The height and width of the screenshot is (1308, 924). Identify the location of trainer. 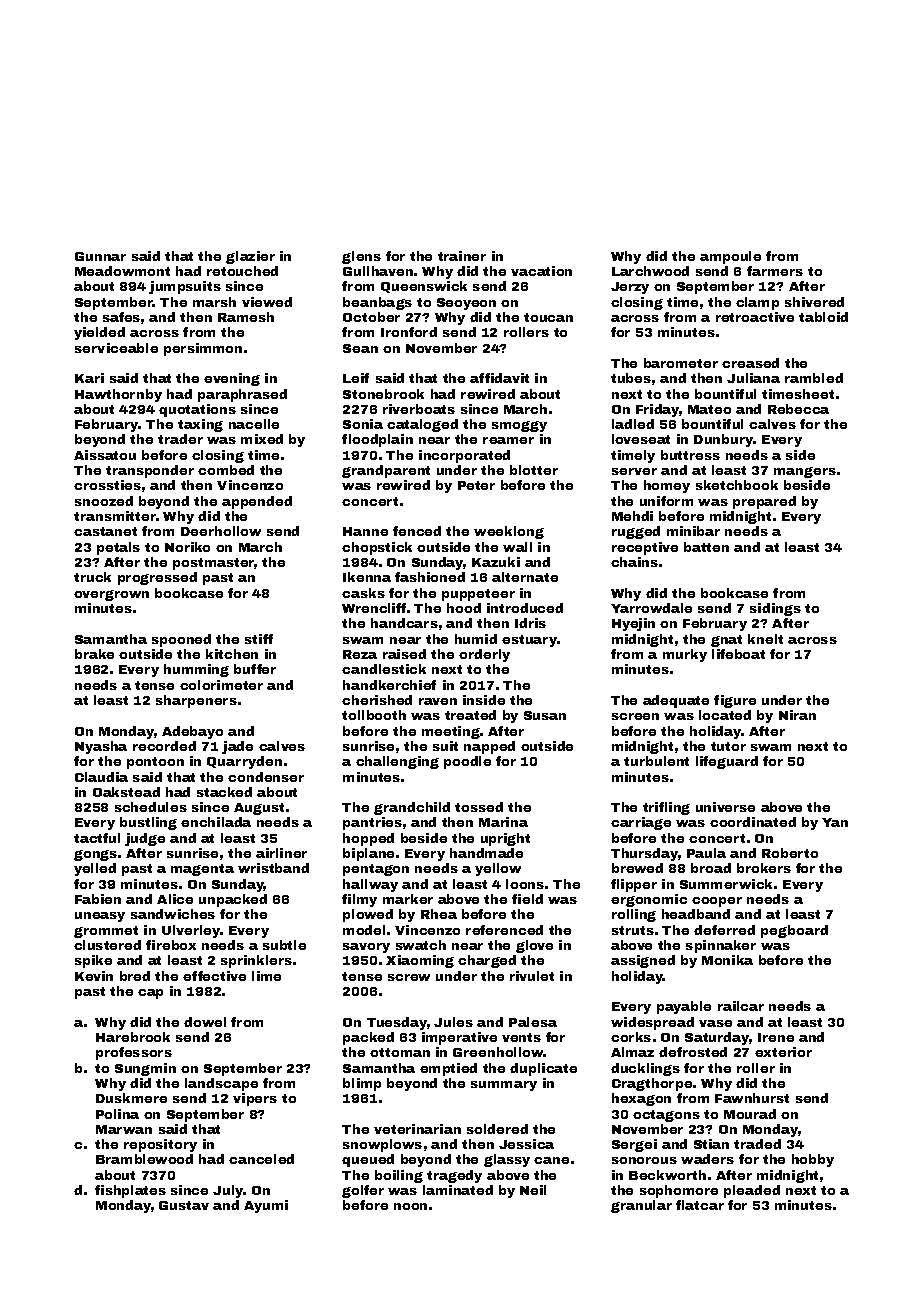
(462, 256).
